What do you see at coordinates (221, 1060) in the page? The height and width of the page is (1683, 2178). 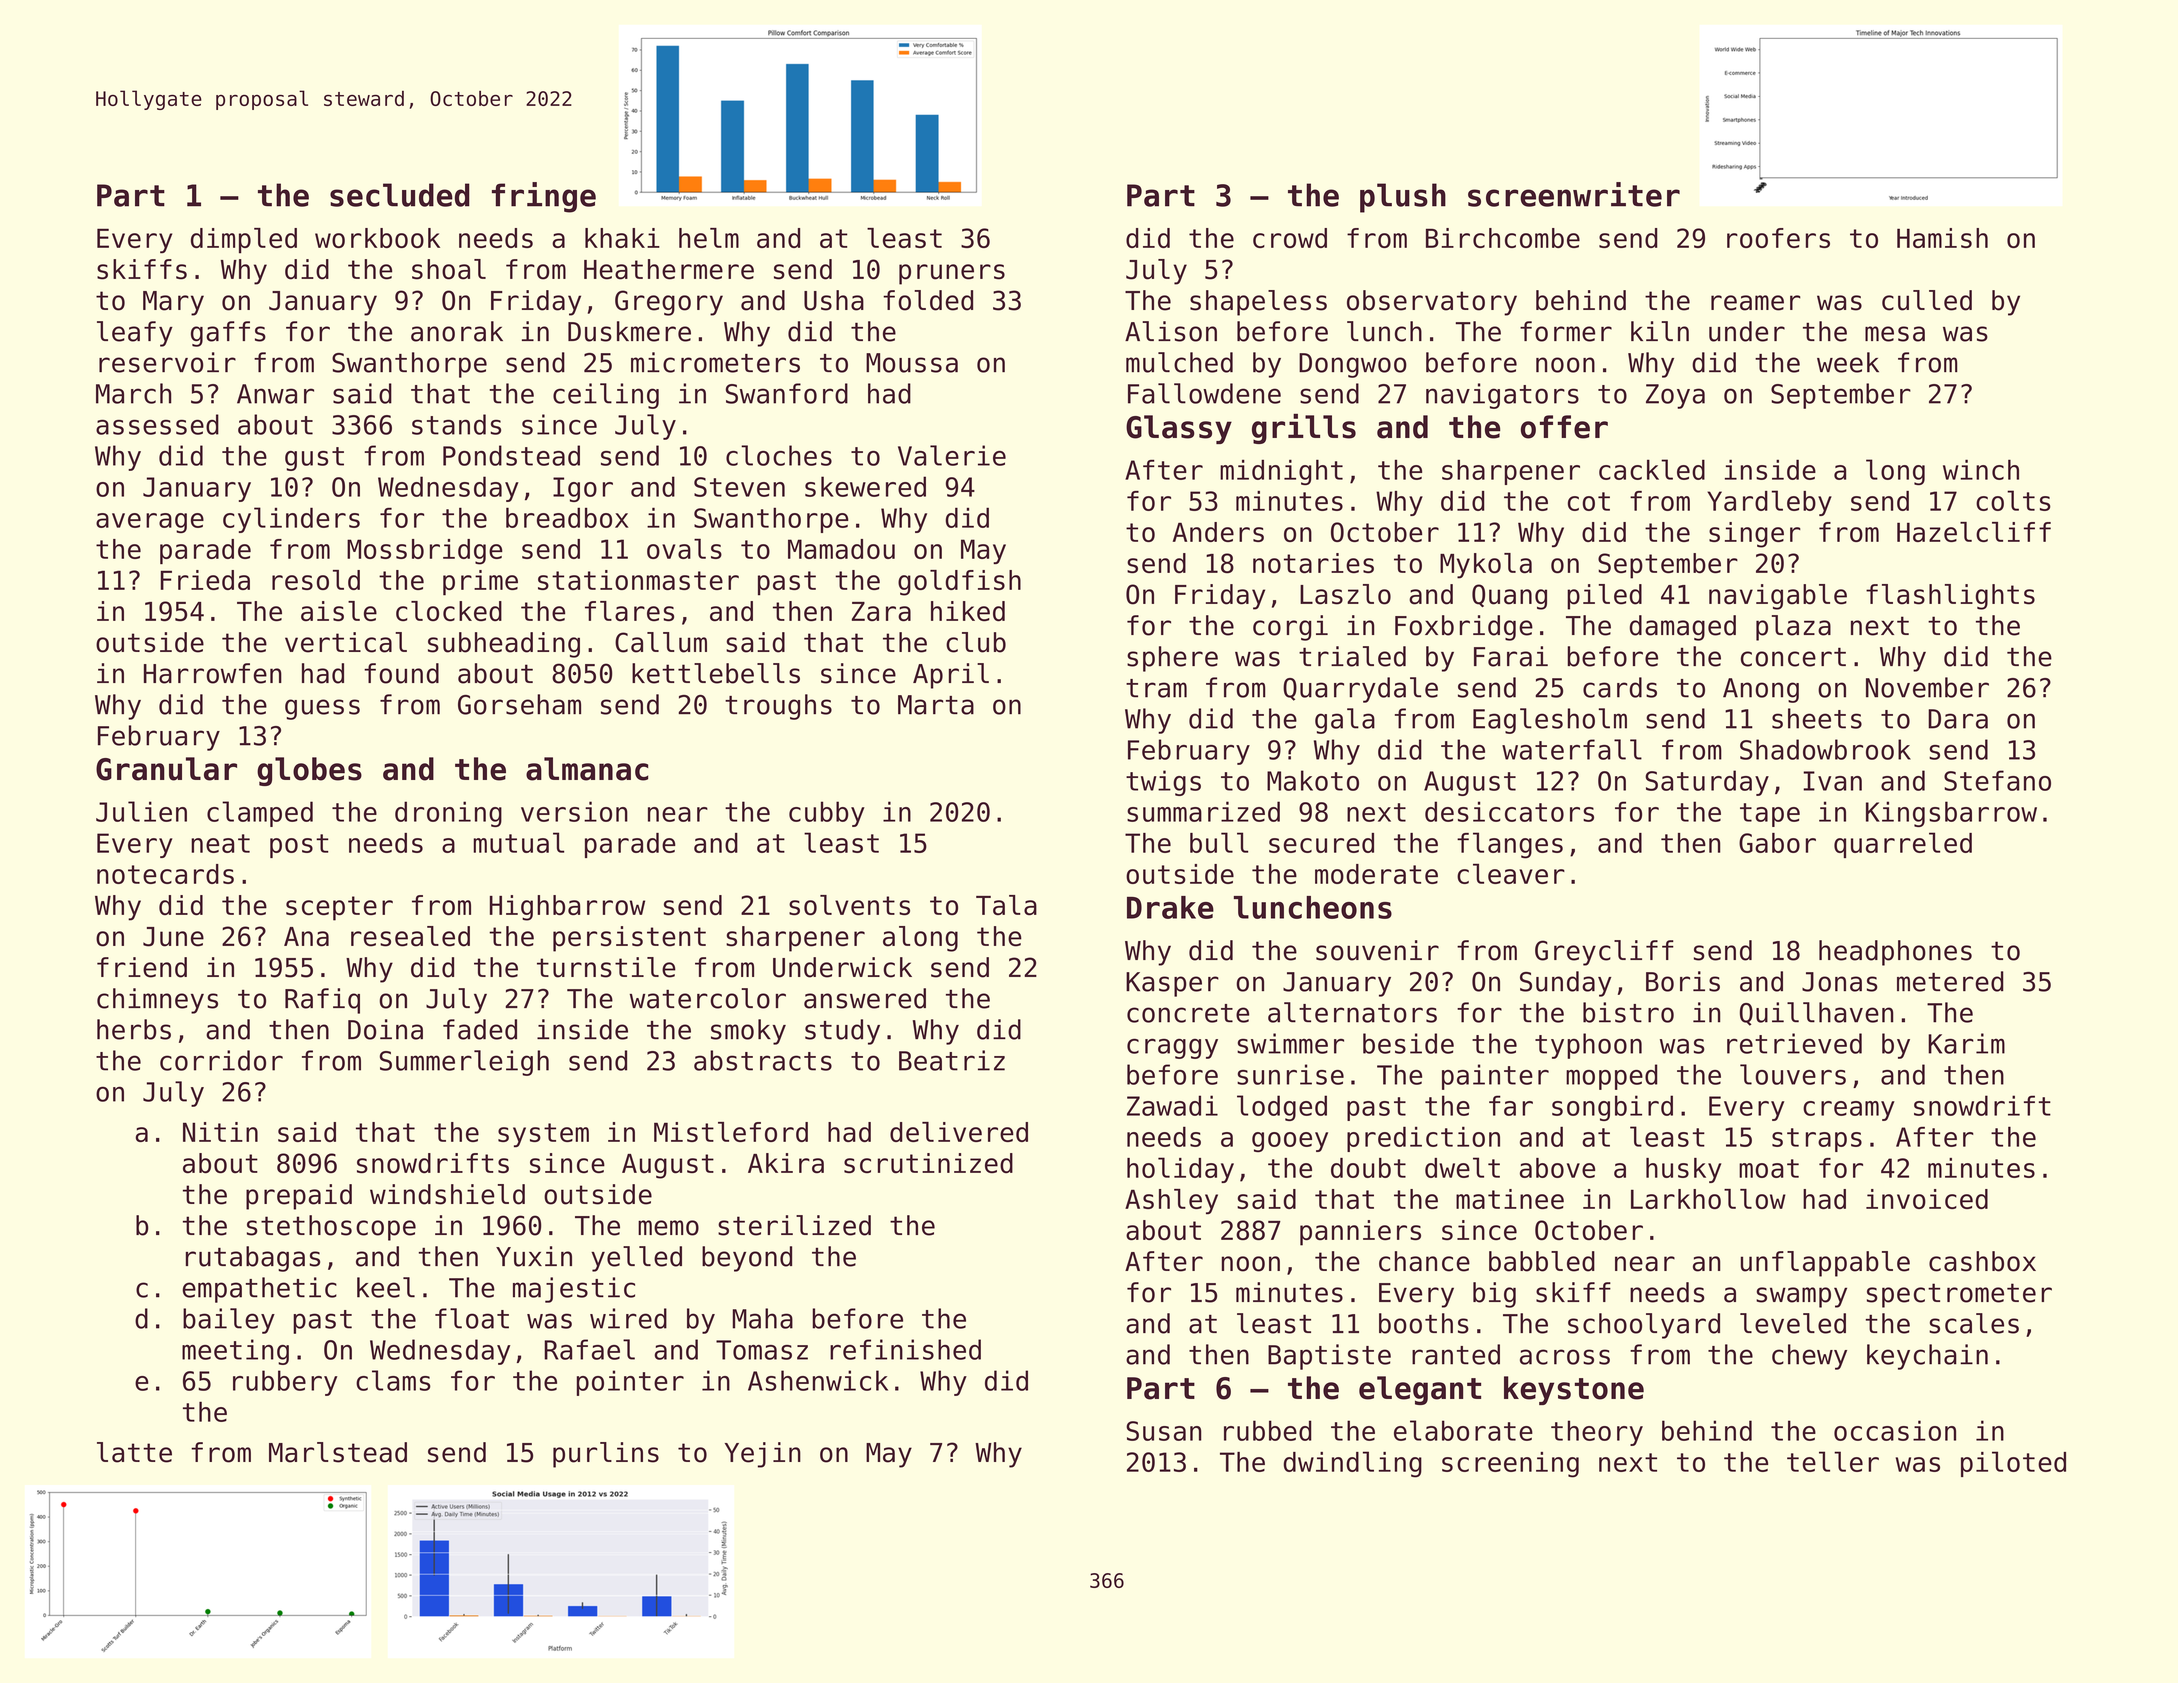 I see `corridor` at bounding box center [221, 1060].
